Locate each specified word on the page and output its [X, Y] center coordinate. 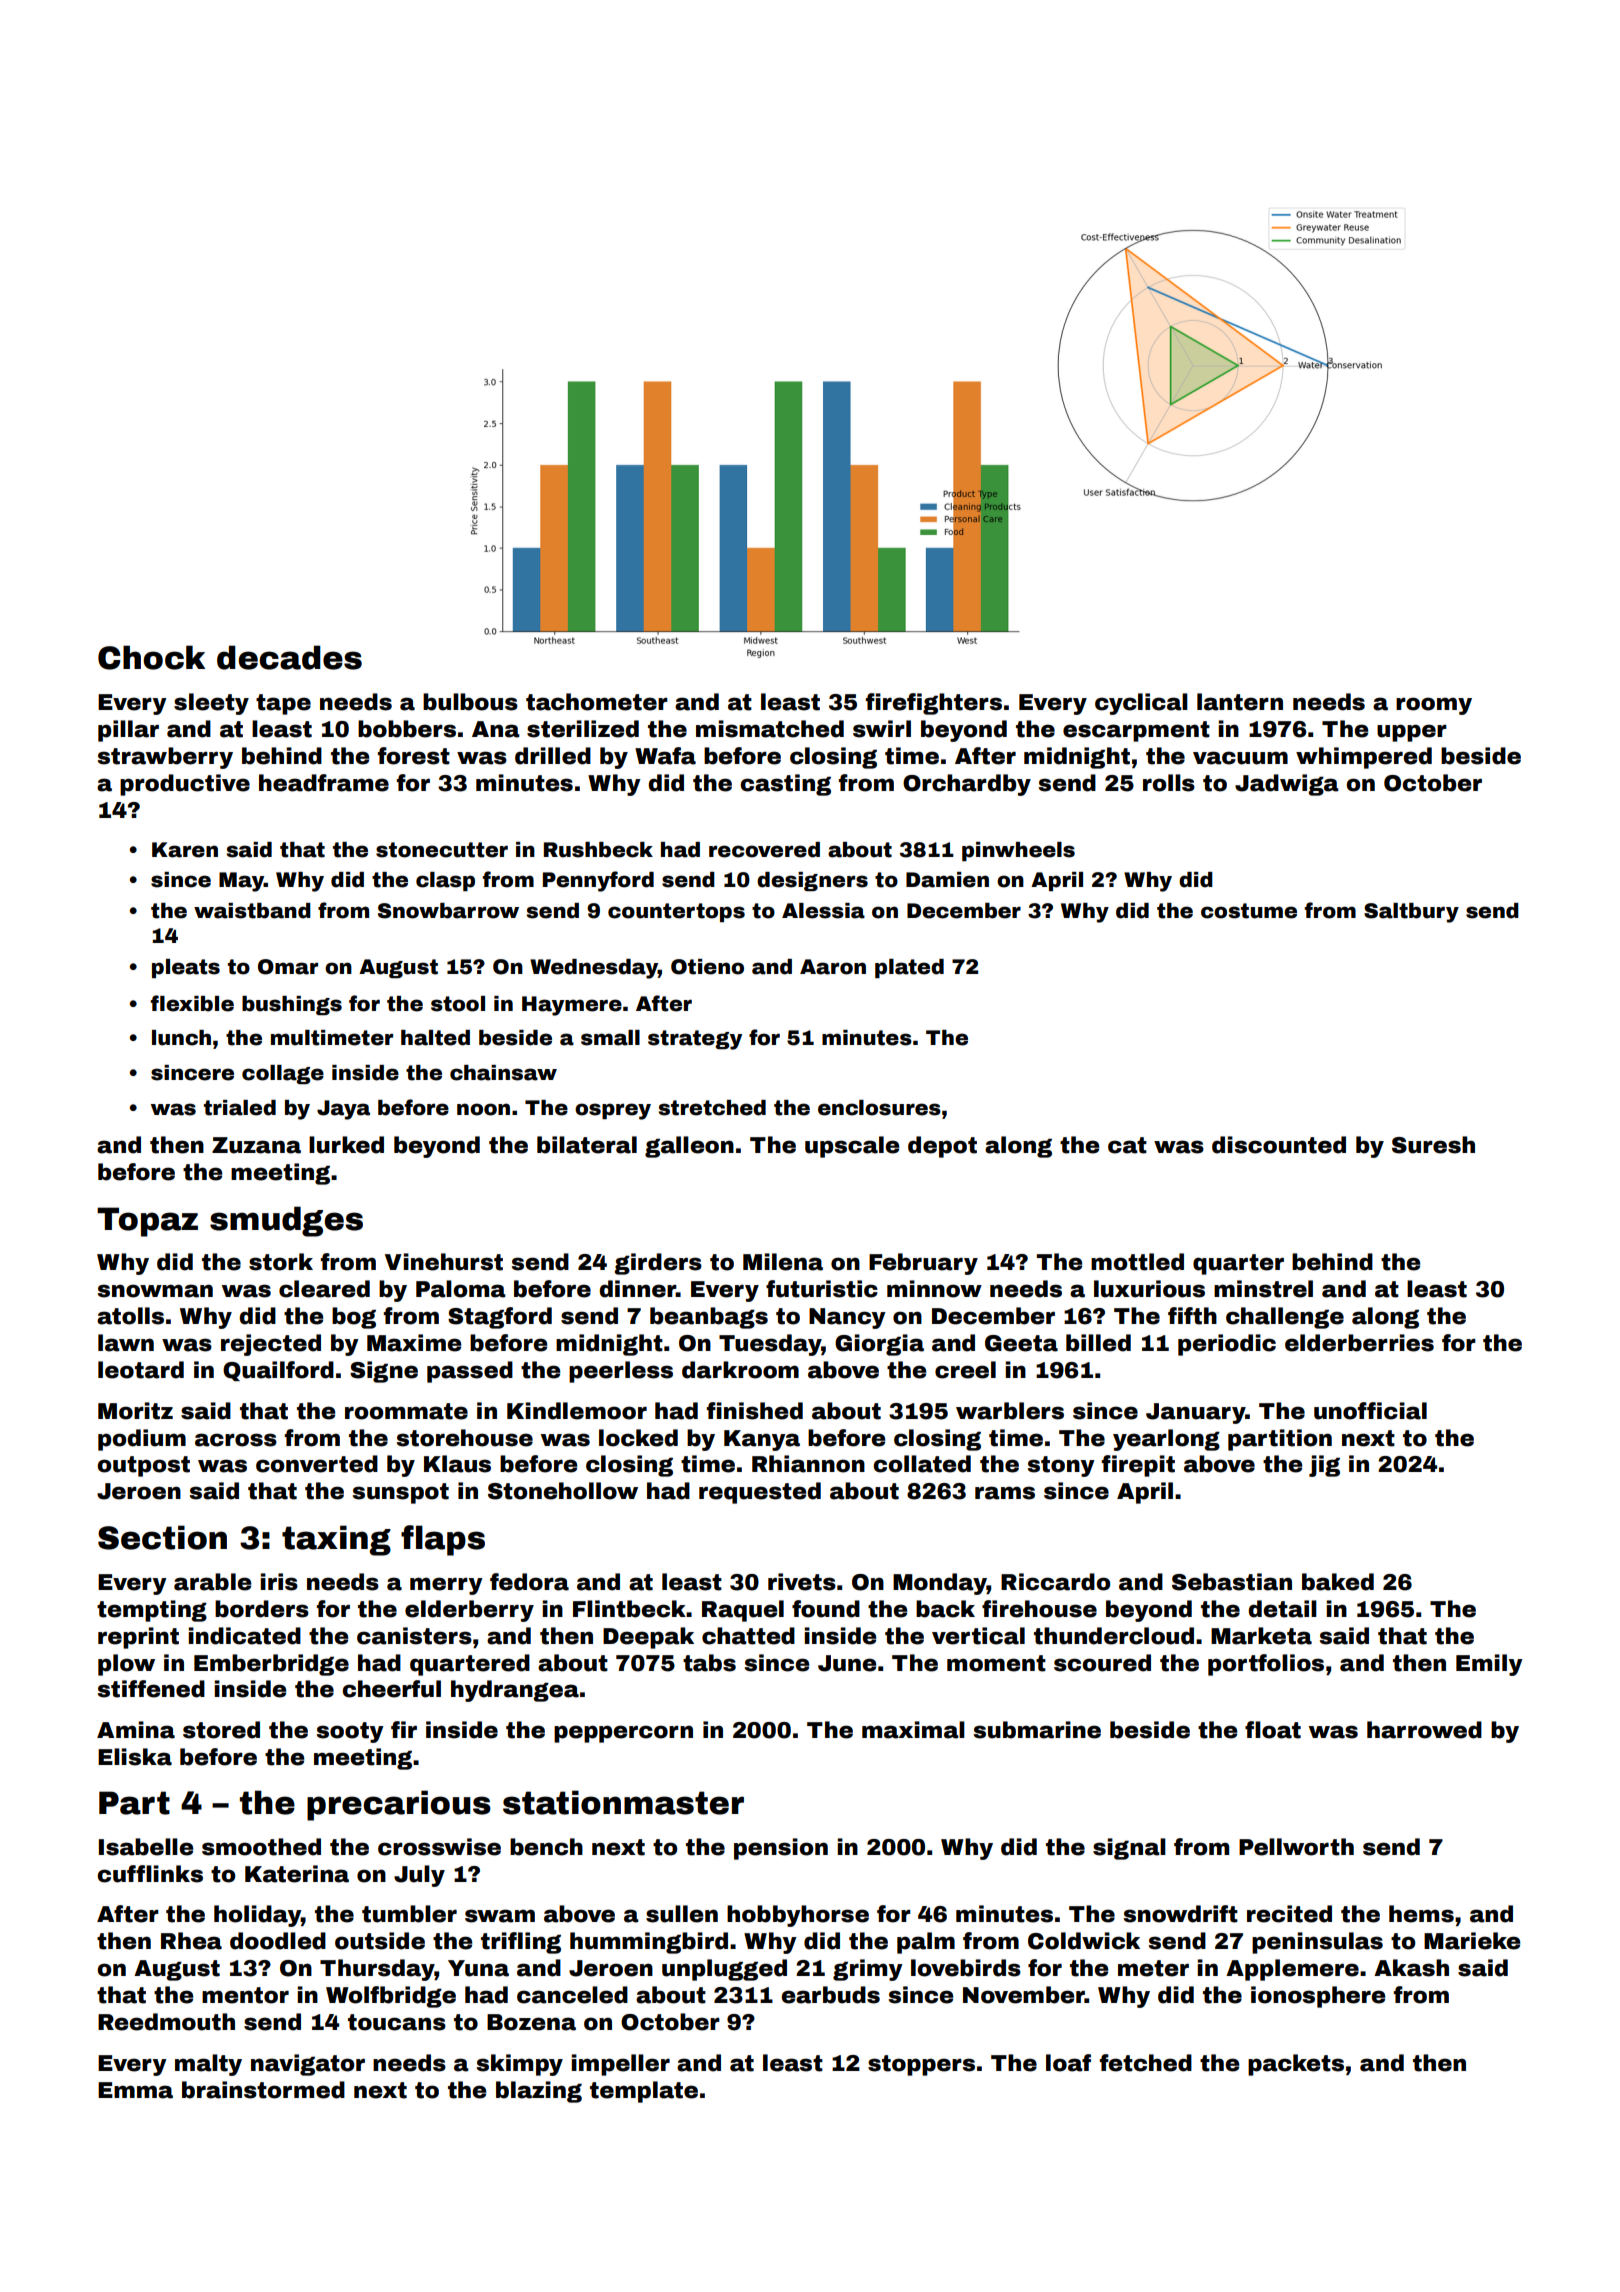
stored [221, 1730]
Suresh [1433, 1145]
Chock [151, 657]
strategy [695, 1040]
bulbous [470, 702]
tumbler [409, 1914]
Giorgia [879, 1345]
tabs [709, 1663]
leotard [141, 1370]
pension [781, 1849]
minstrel [1263, 1289]
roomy [1434, 706]
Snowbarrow [448, 911]
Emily [1489, 1665]
